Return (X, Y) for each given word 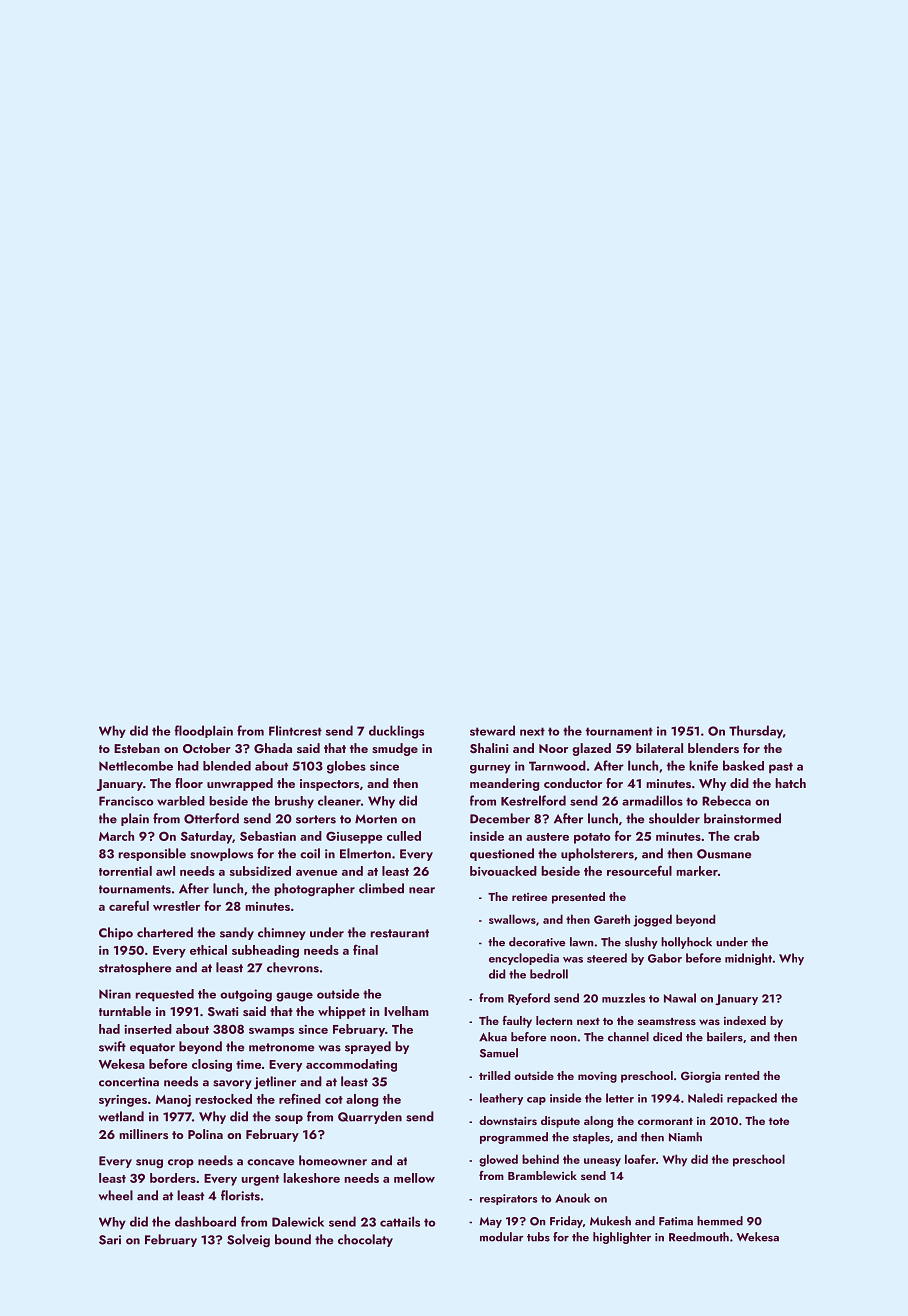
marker (697, 871)
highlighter (622, 1238)
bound (293, 1239)
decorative (537, 942)
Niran (115, 994)
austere (547, 837)
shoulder (674, 818)
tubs (538, 1237)
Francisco (126, 801)
